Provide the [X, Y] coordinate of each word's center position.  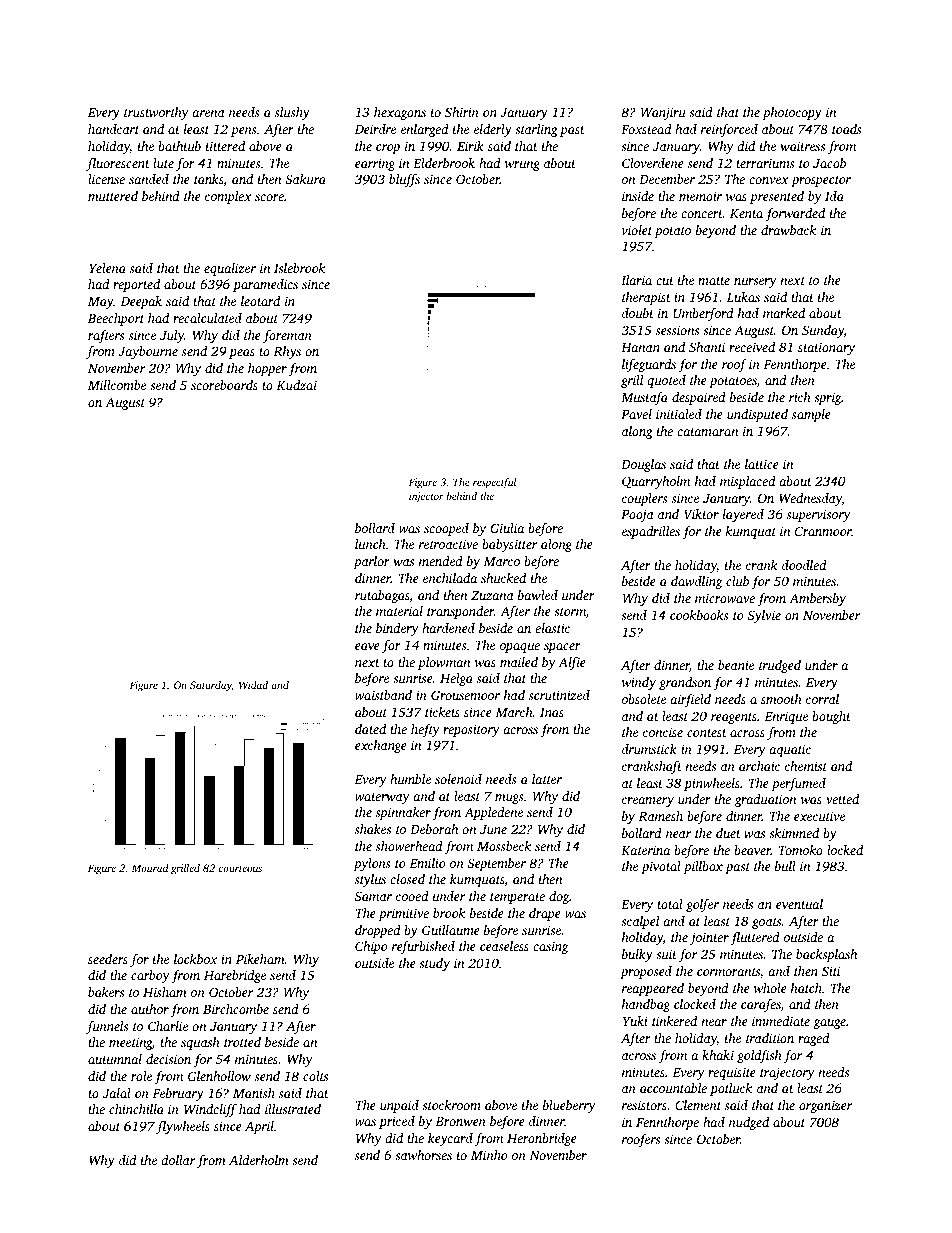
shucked [503, 578]
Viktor [701, 514]
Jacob [829, 163]
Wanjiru [663, 113]
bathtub [179, 146]
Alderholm [259, 1160]
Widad [253, 685]
